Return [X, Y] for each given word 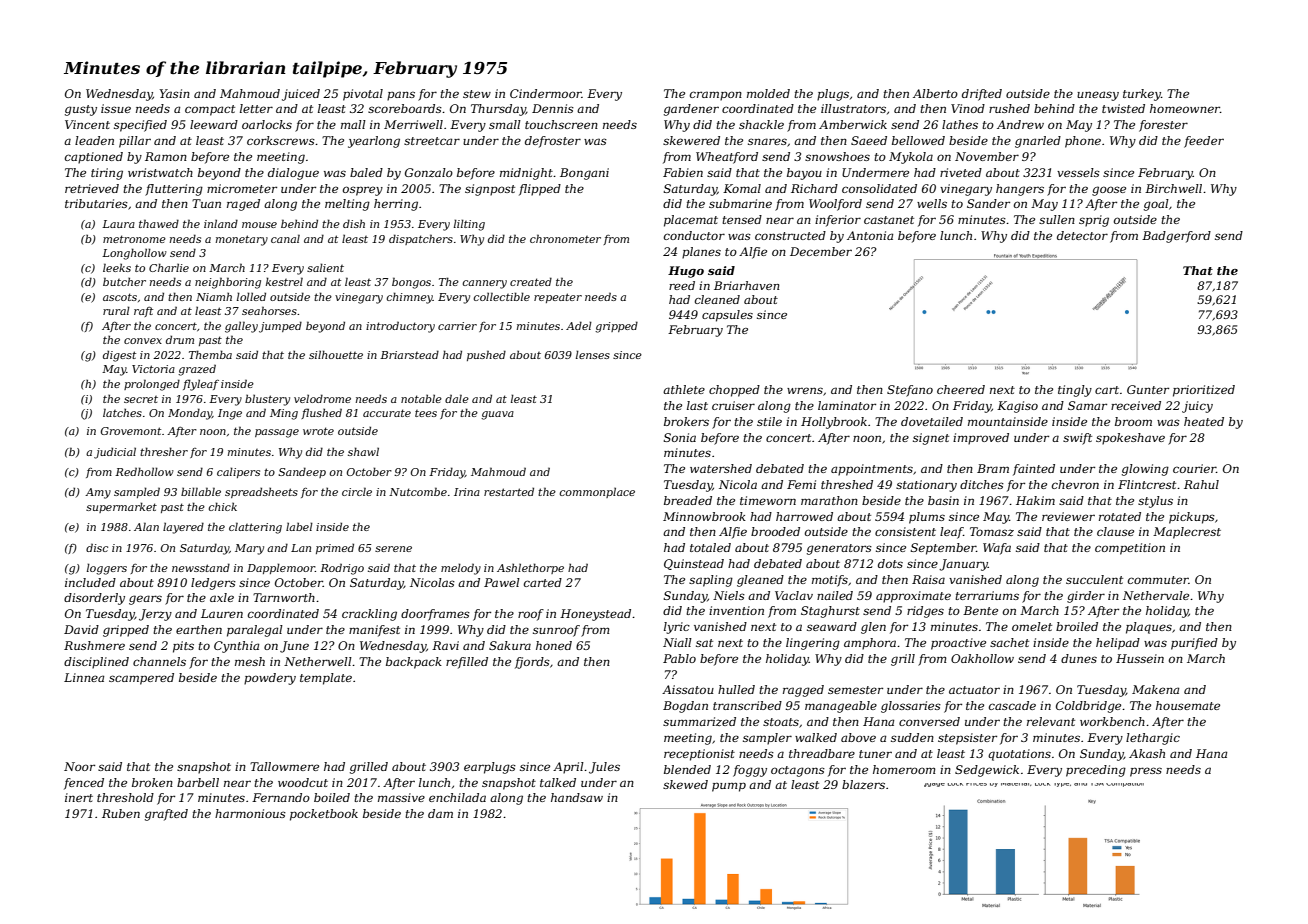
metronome [134, 239]
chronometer [565, 238]
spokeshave [1130, 439]
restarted [509, 491]
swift [1077, 439]
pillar [135, 142]
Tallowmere [284, 766]
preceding [1096, 771]
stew [477, 94]
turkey [1142, 95]
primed [335, 548]
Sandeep [302, 472]
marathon [829, 500]
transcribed [747, 705]
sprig [1094, 221]
